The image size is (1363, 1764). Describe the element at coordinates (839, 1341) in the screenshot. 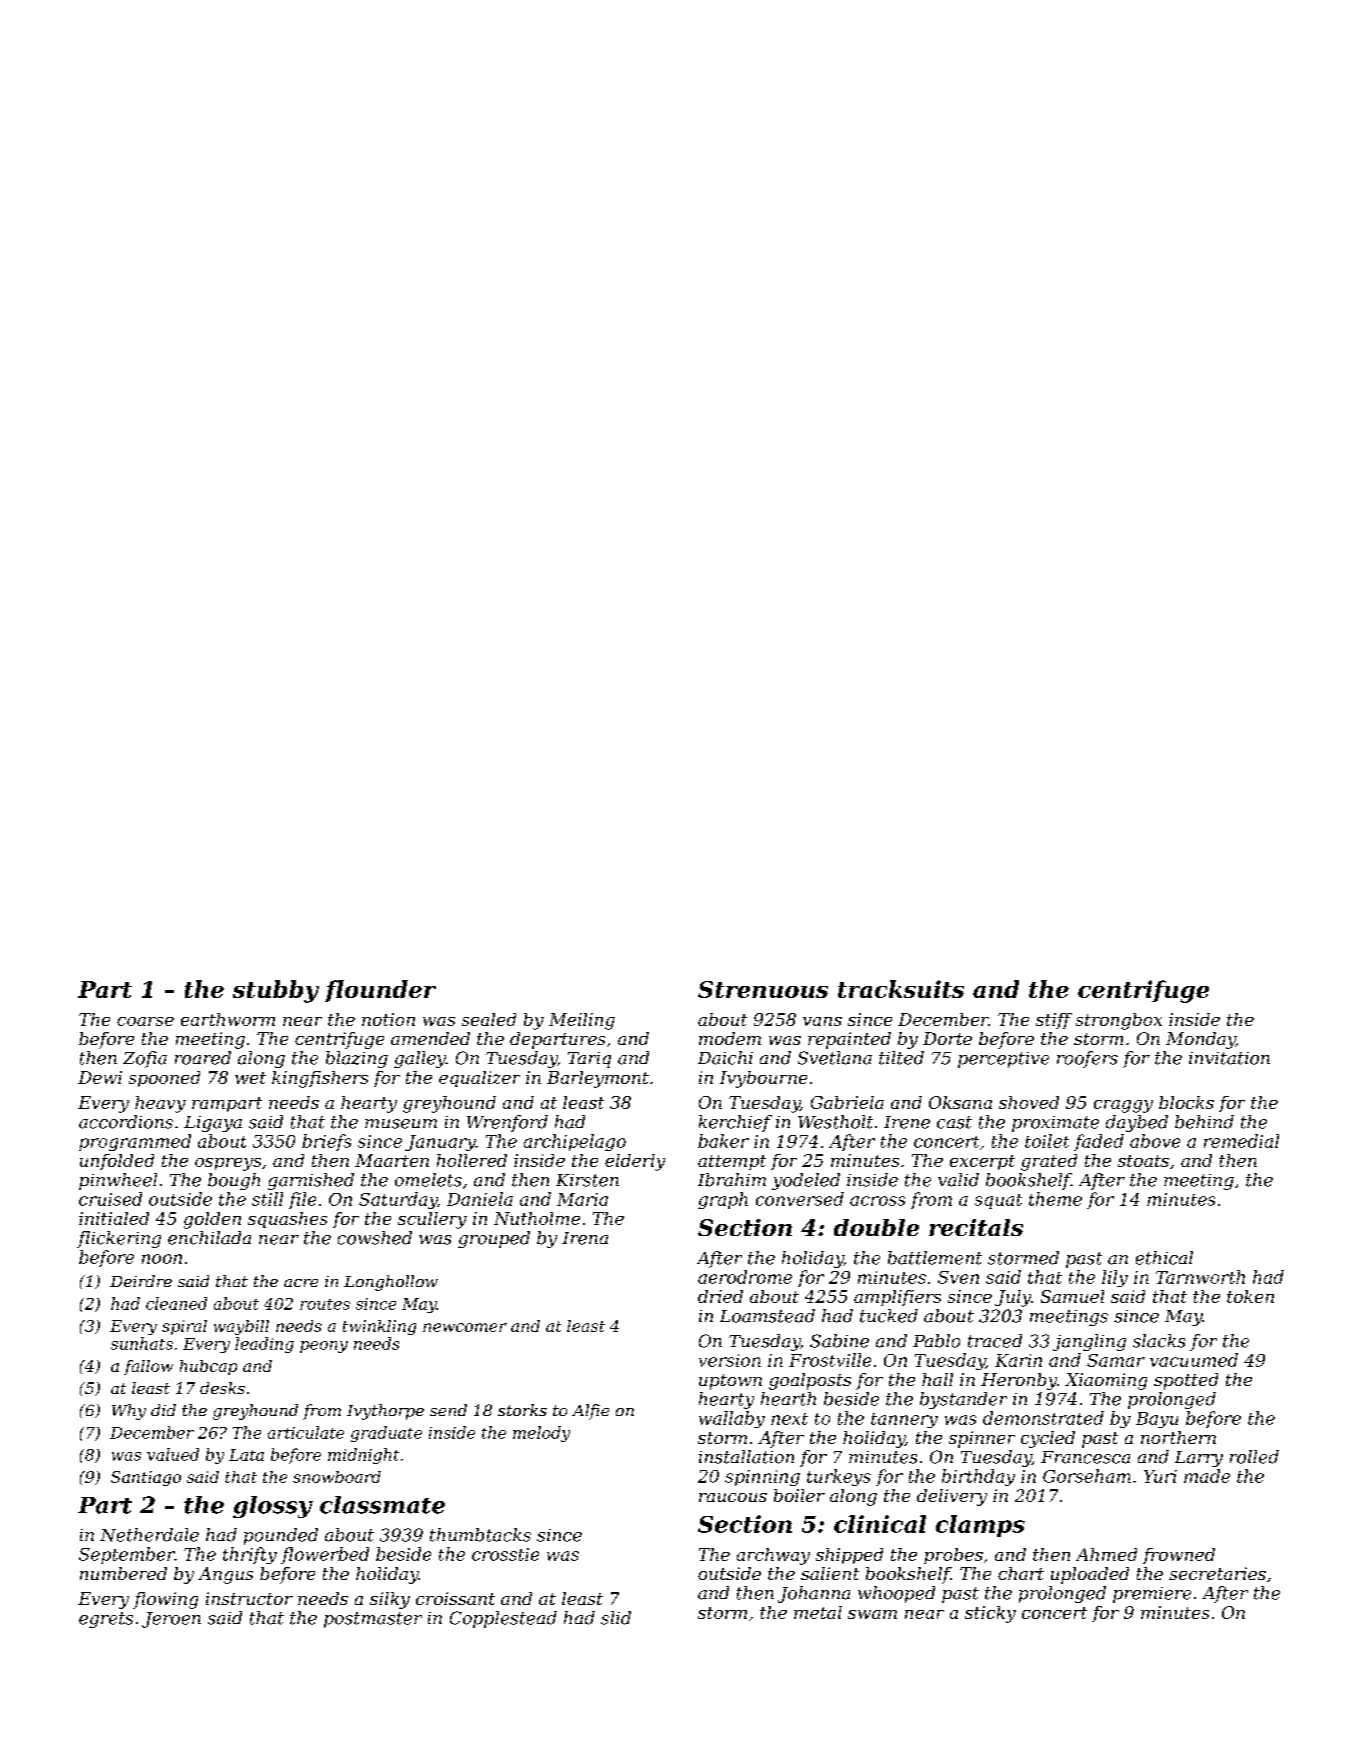

I see `Sabine` at that location.
